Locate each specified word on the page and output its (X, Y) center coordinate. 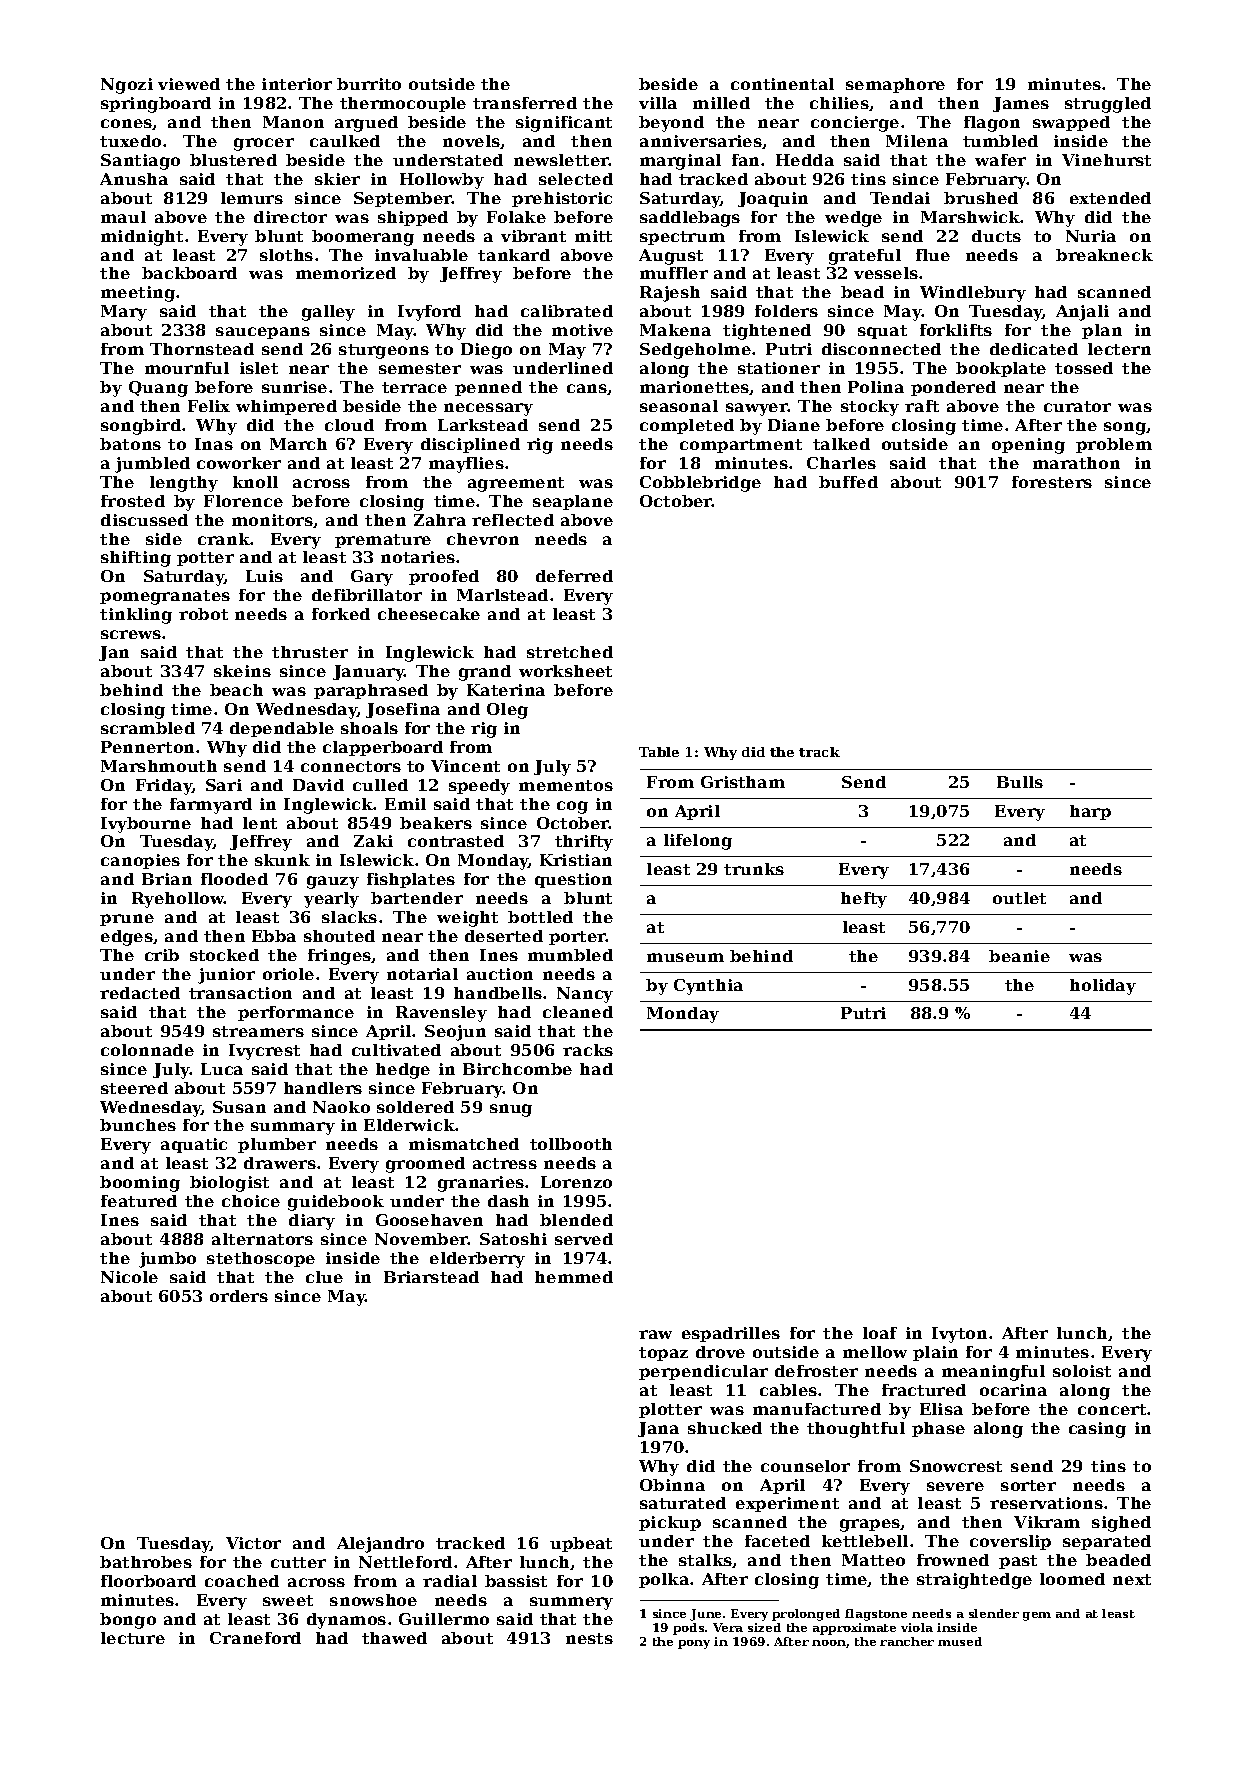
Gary (372, 578)
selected (576, 179)
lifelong (698, 842)
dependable (282, 729)
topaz (663, 1354)
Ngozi (127, 86)
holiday (1103, 987)
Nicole (129, 1277)
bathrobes (146, 1562)
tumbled (1000, 141)
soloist (1082, 1371)
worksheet (565, 671)
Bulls (1020, 782)
